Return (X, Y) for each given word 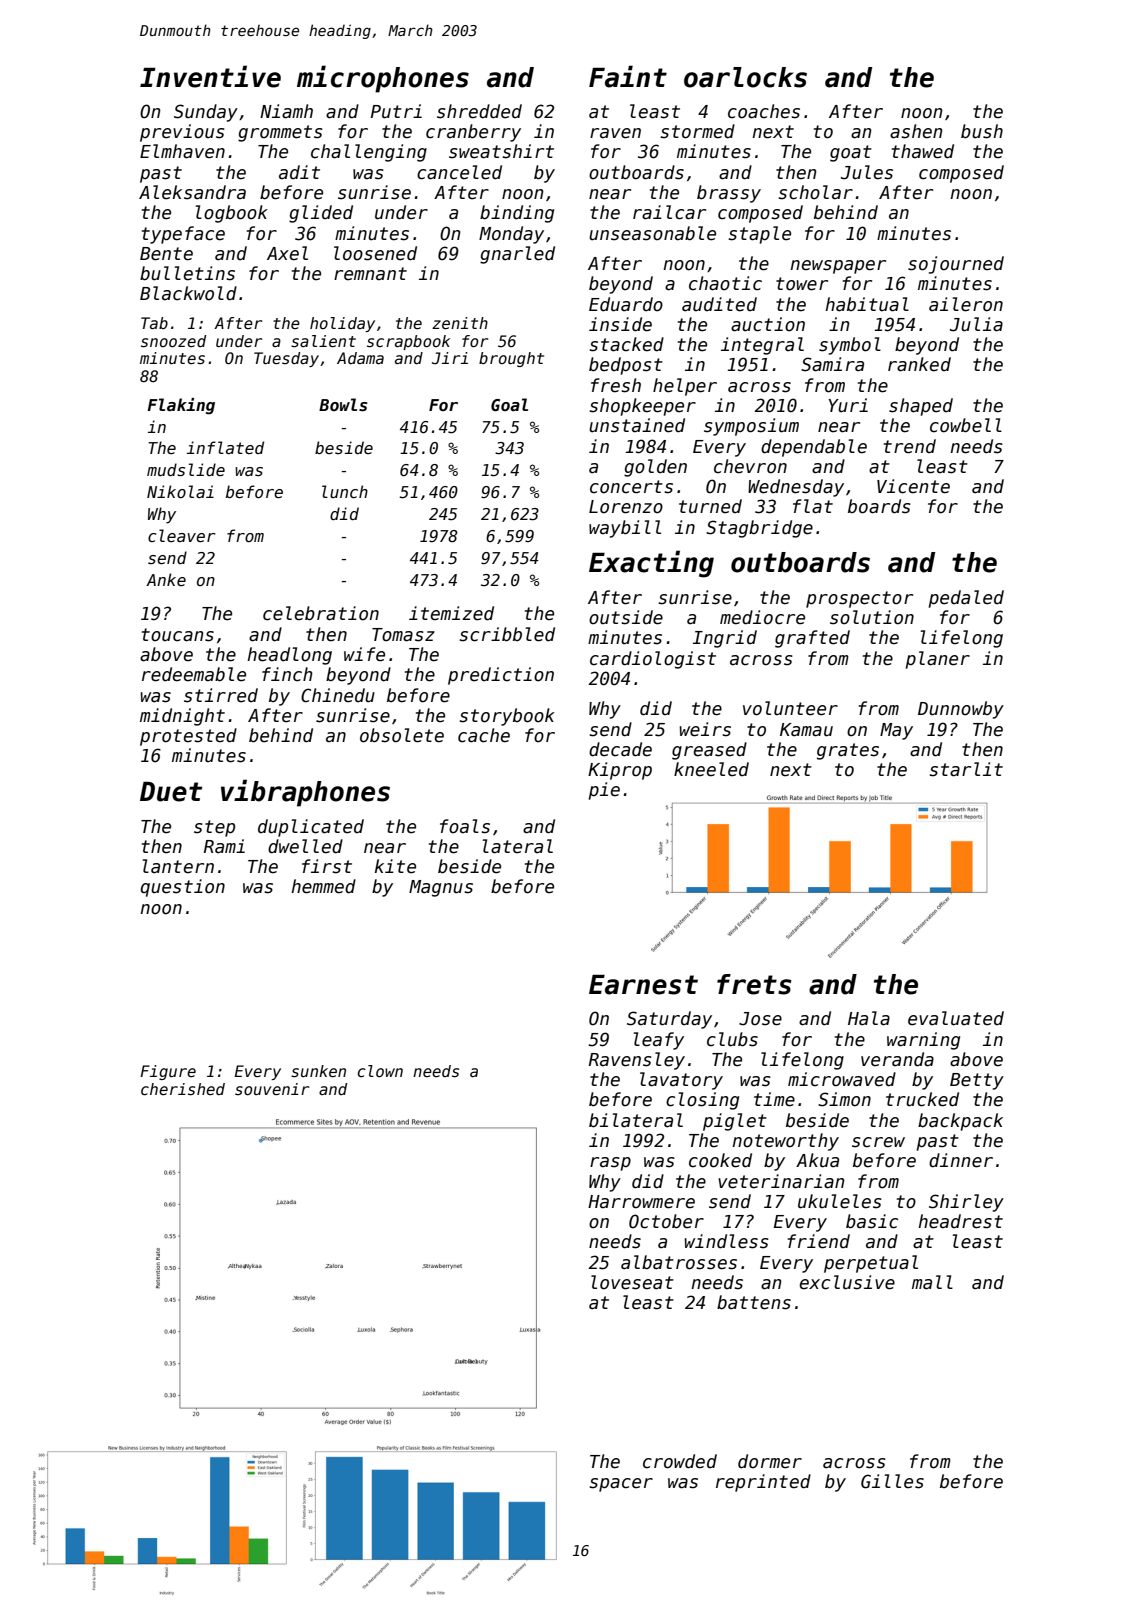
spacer (621, 1485)
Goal (509, 405)
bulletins (187, 273)
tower (802, 284)
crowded (680, 1461)
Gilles (892, 1481)
